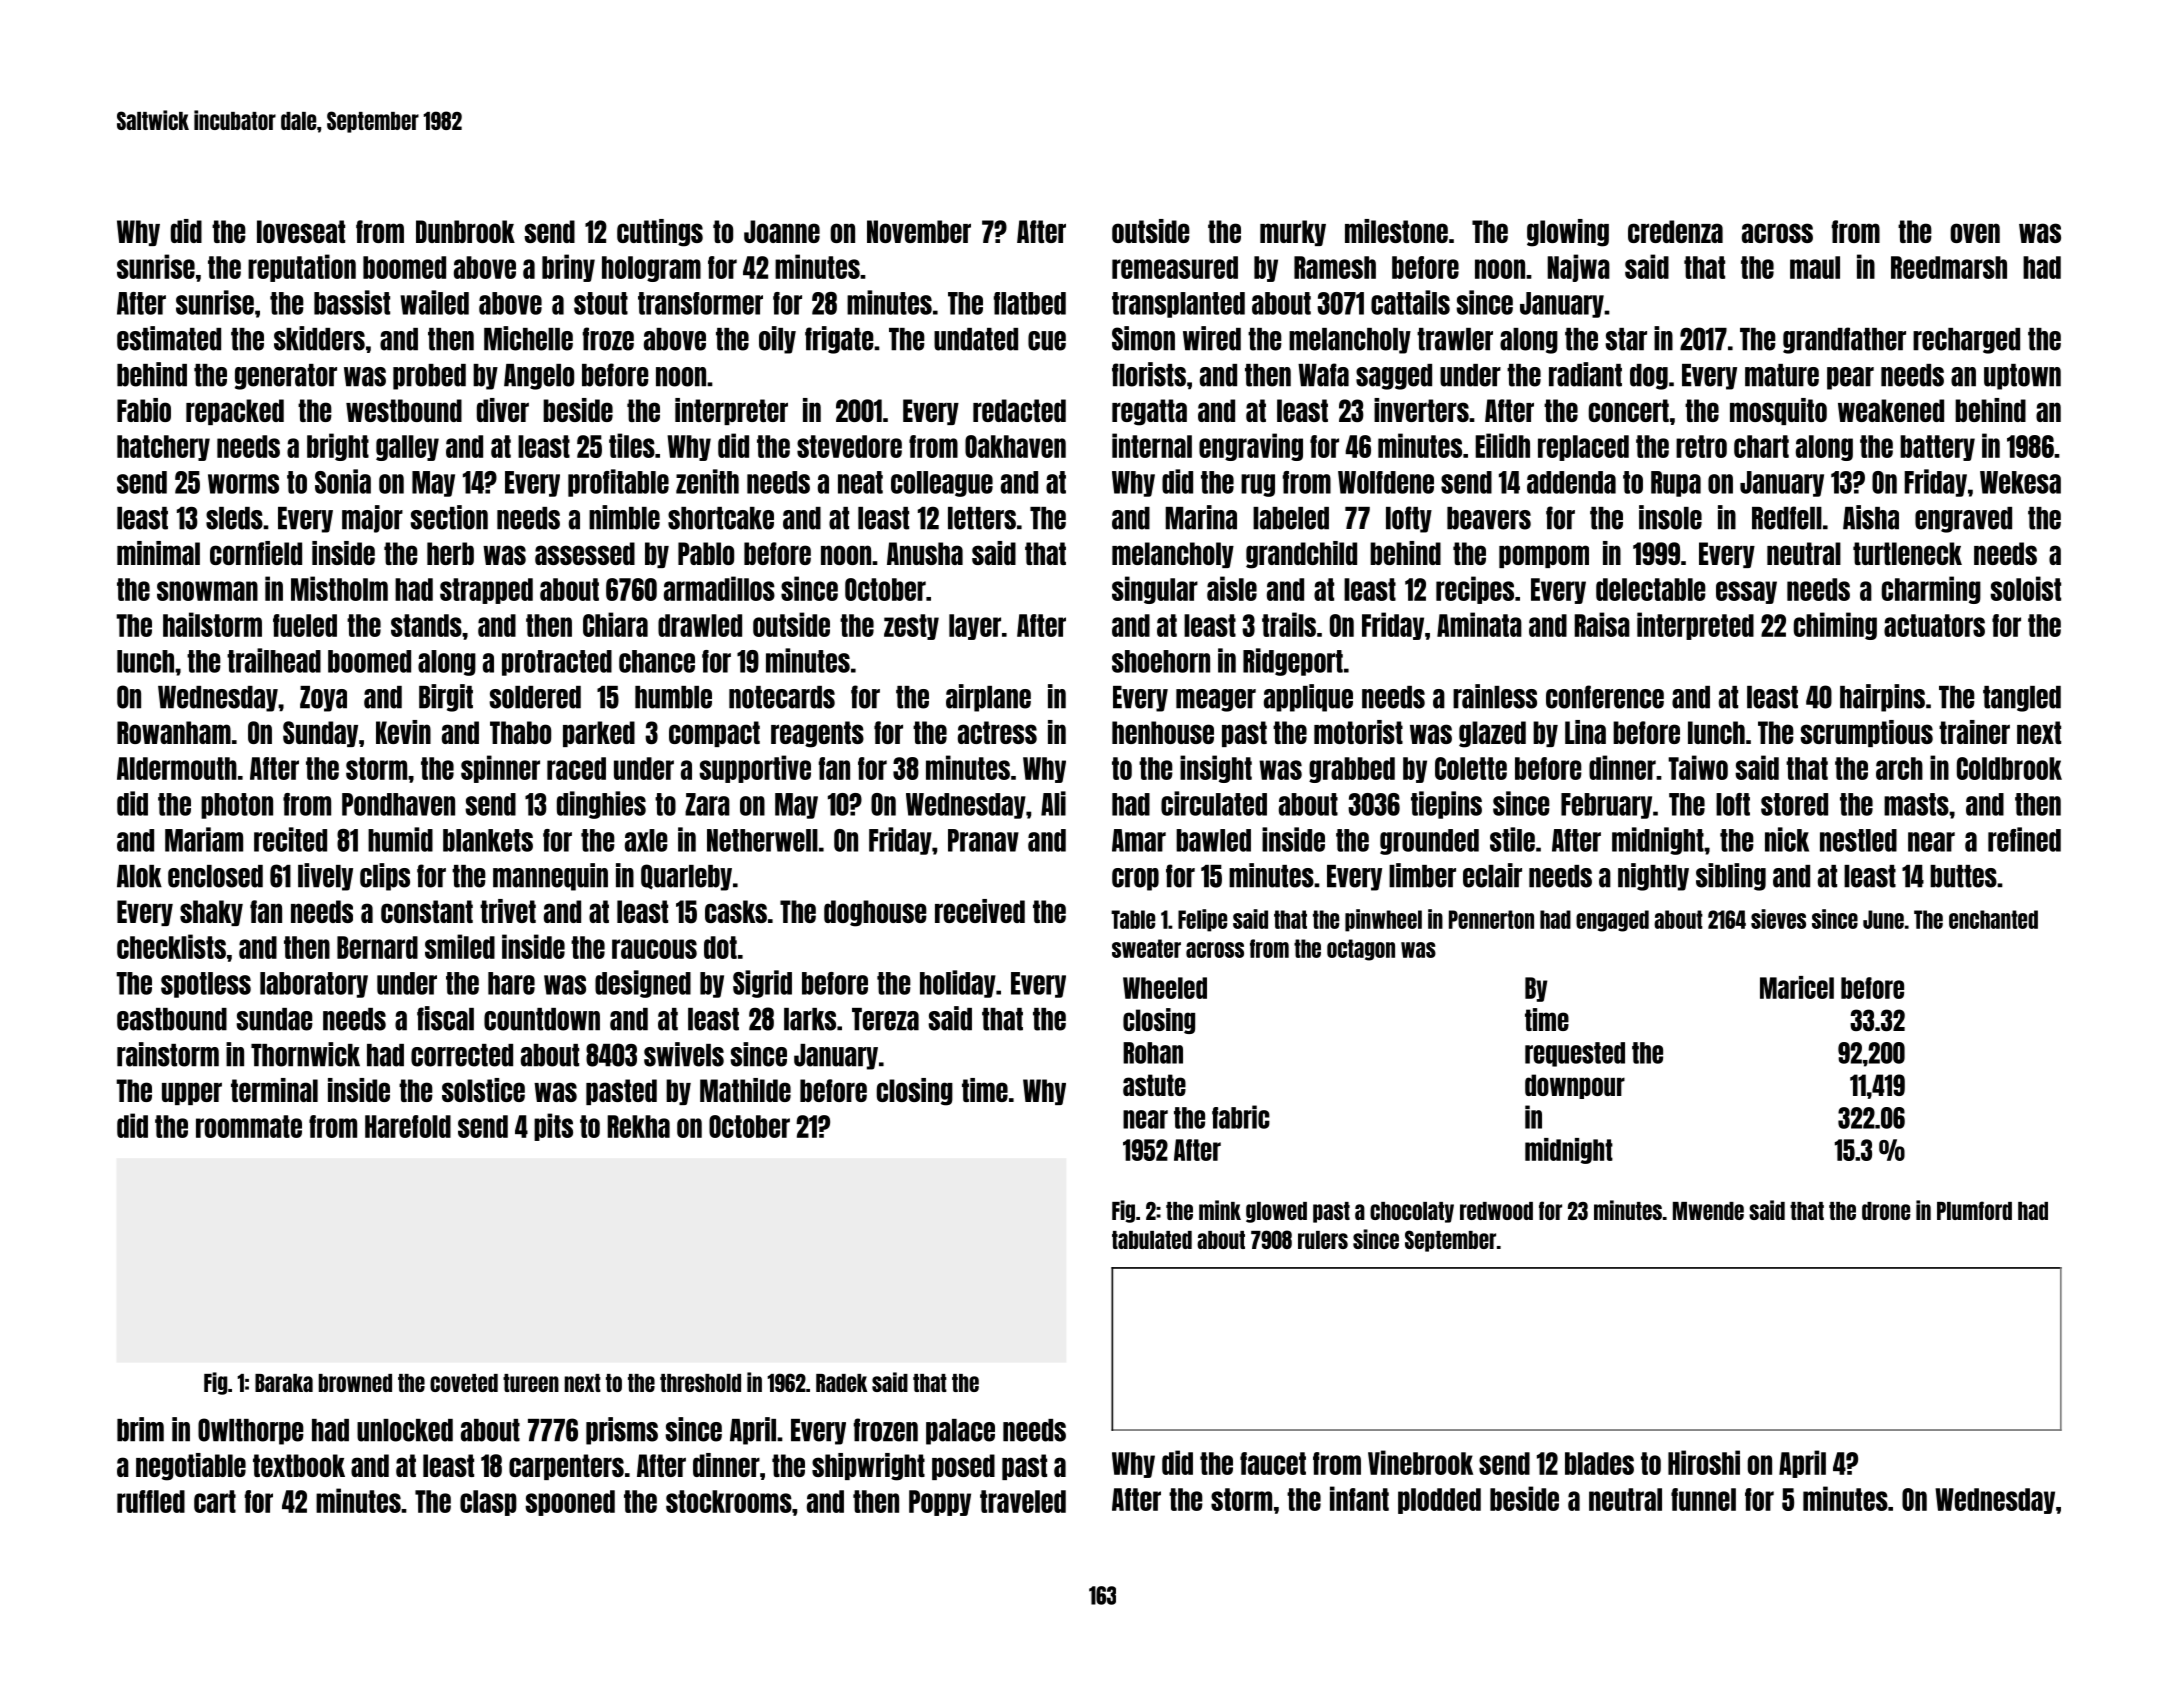  I want to click on traveled, so click(1023, 1501).
